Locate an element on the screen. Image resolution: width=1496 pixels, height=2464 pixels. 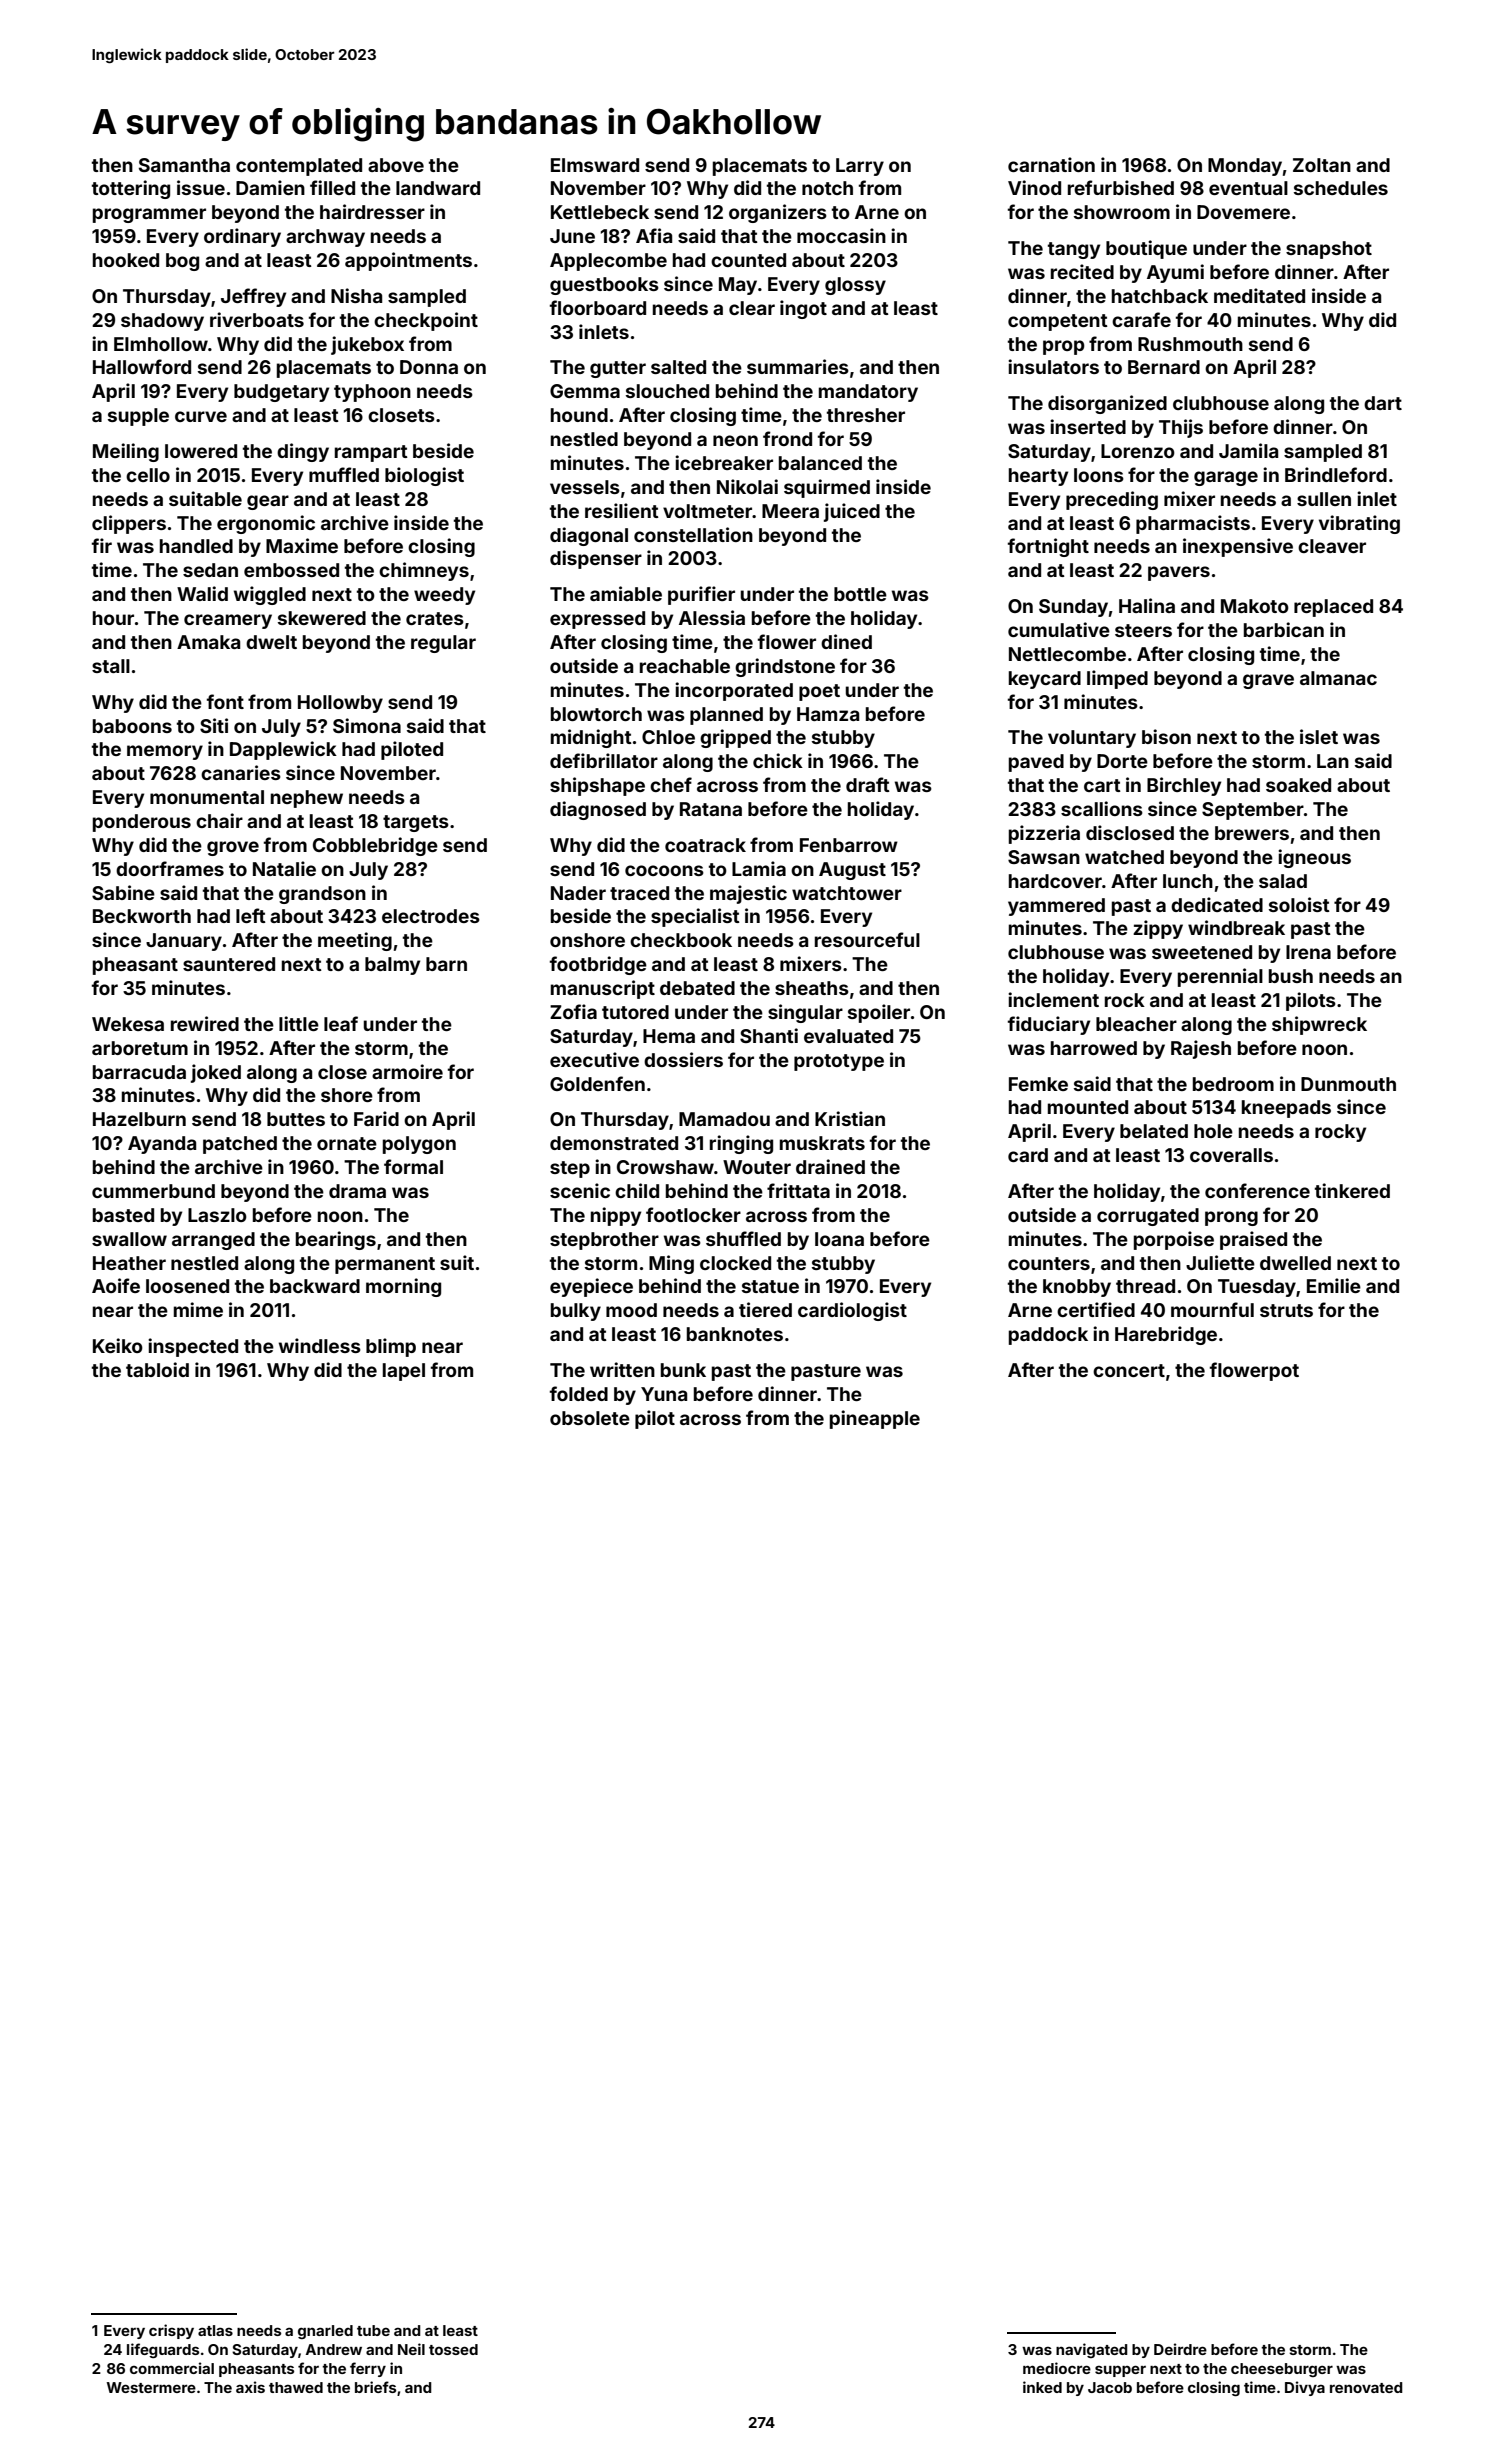
obsolete is located at coordinates (590, 1418).
